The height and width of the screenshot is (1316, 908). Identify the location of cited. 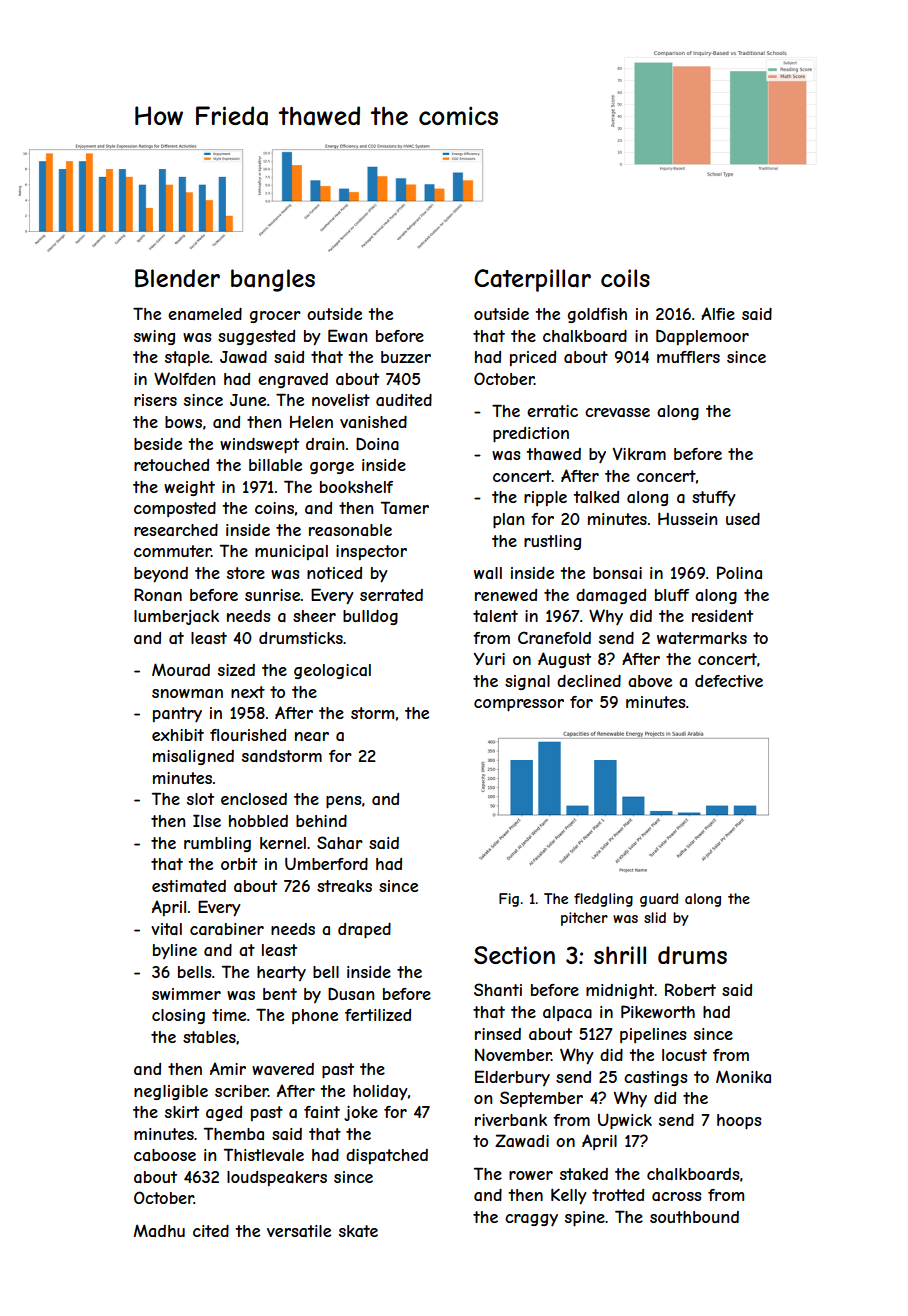
(211, 1231).
